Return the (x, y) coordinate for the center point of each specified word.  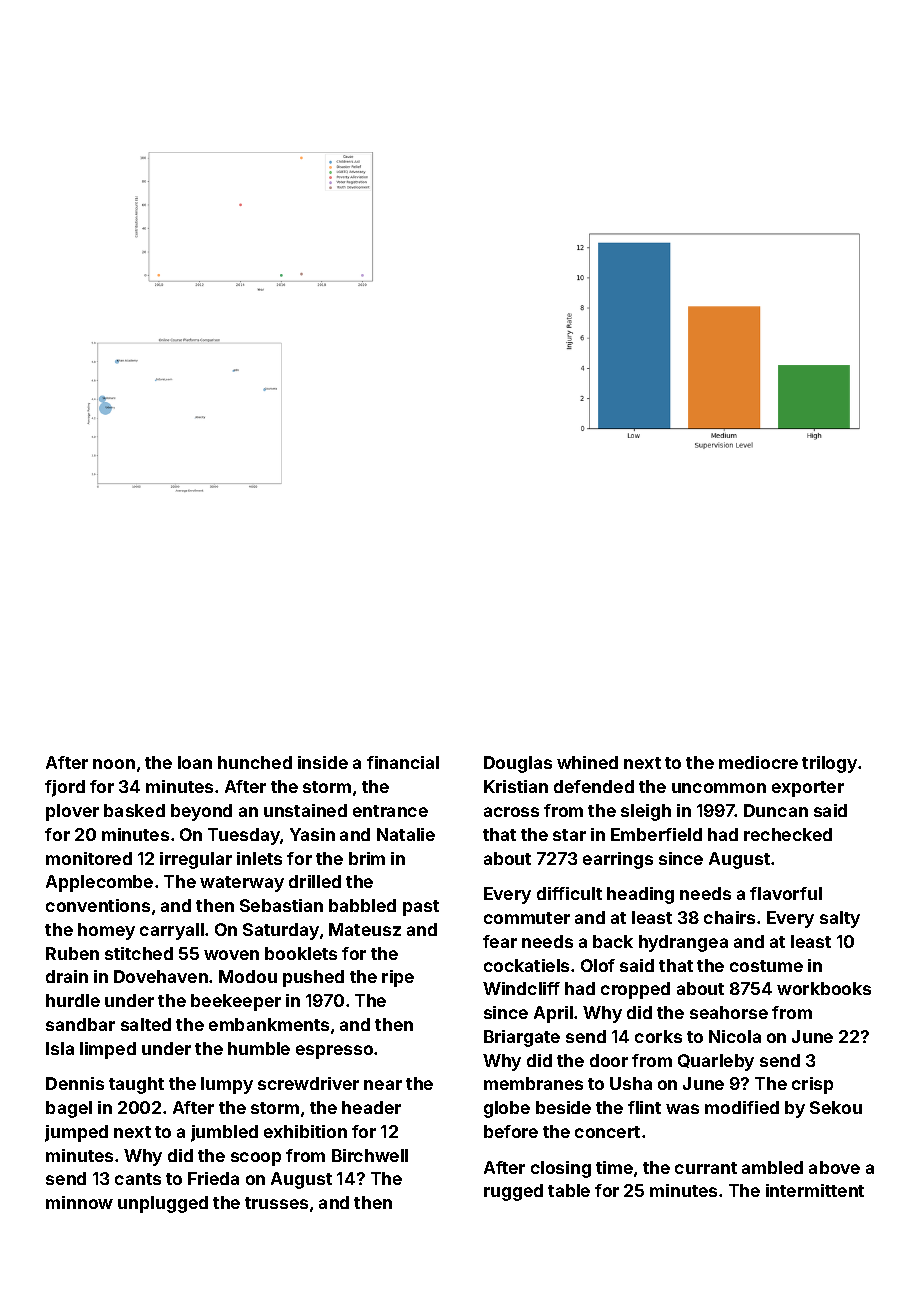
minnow (79, 1202)
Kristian (516, 786)
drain (67, 976)
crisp (812, 1085)
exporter (808, 789)
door (609, 1060)
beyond (201, 812)
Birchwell (370, 1155)
